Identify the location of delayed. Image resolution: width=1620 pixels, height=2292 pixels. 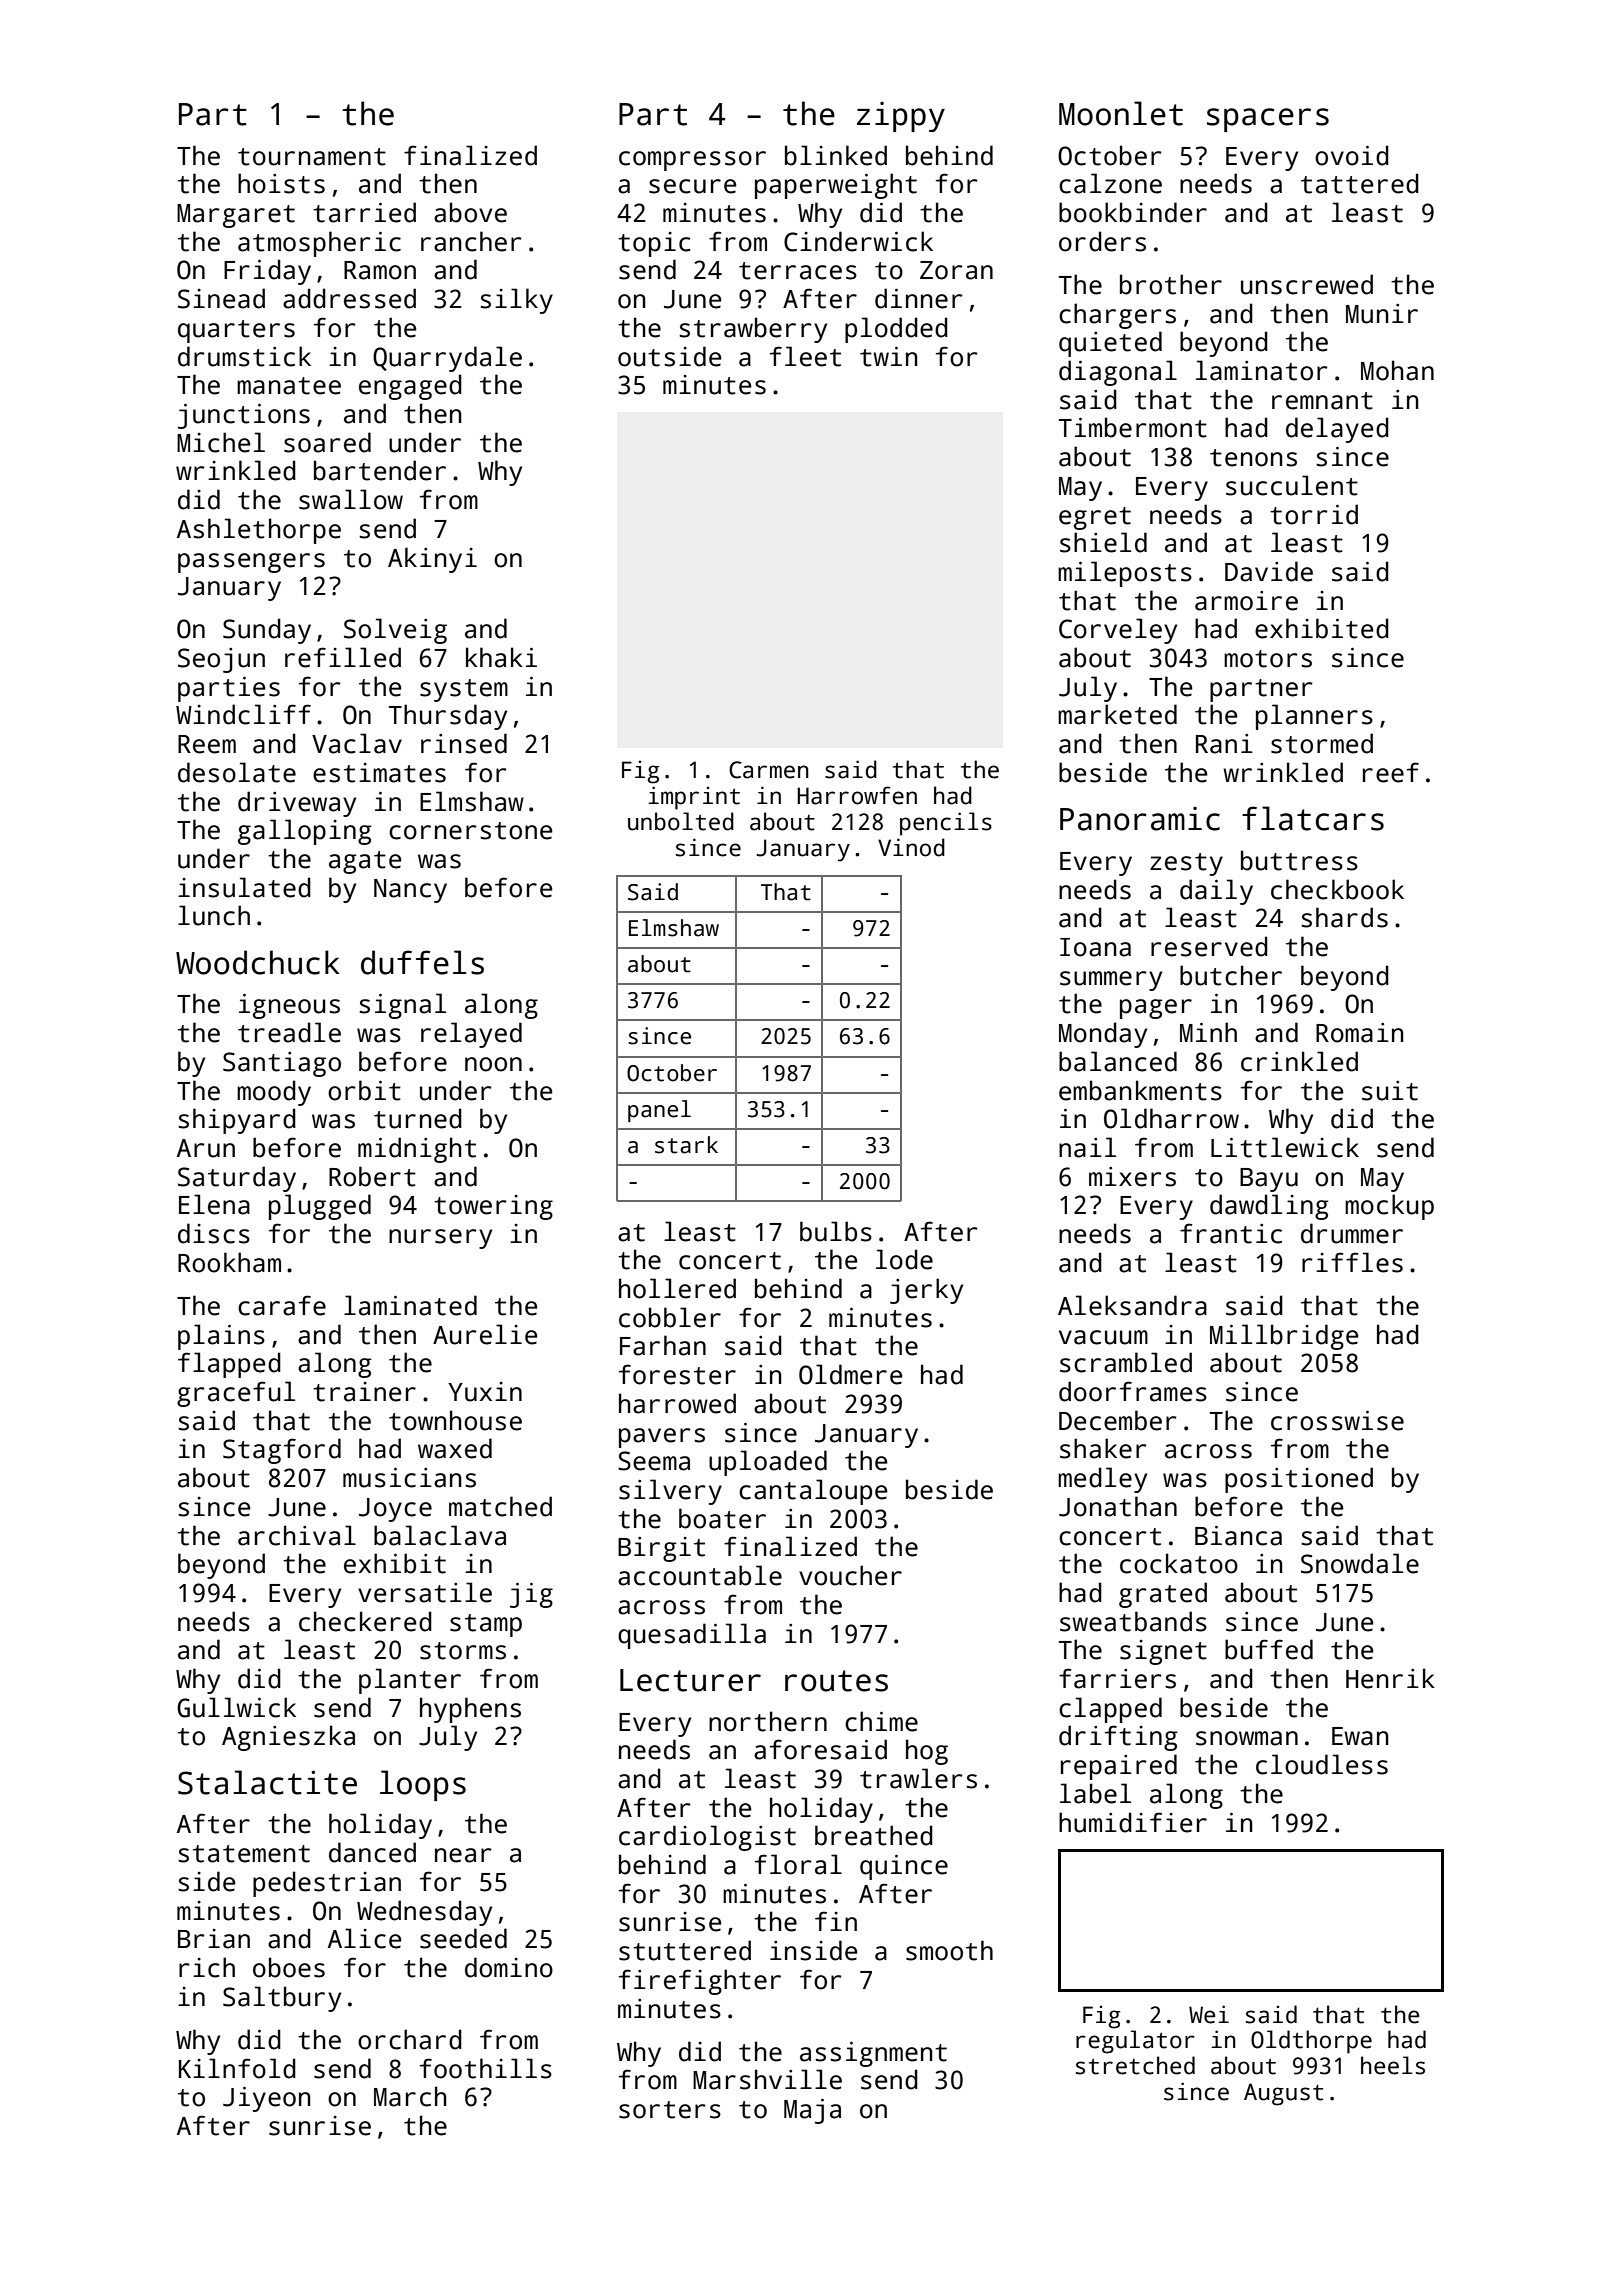
(1337, 430).
